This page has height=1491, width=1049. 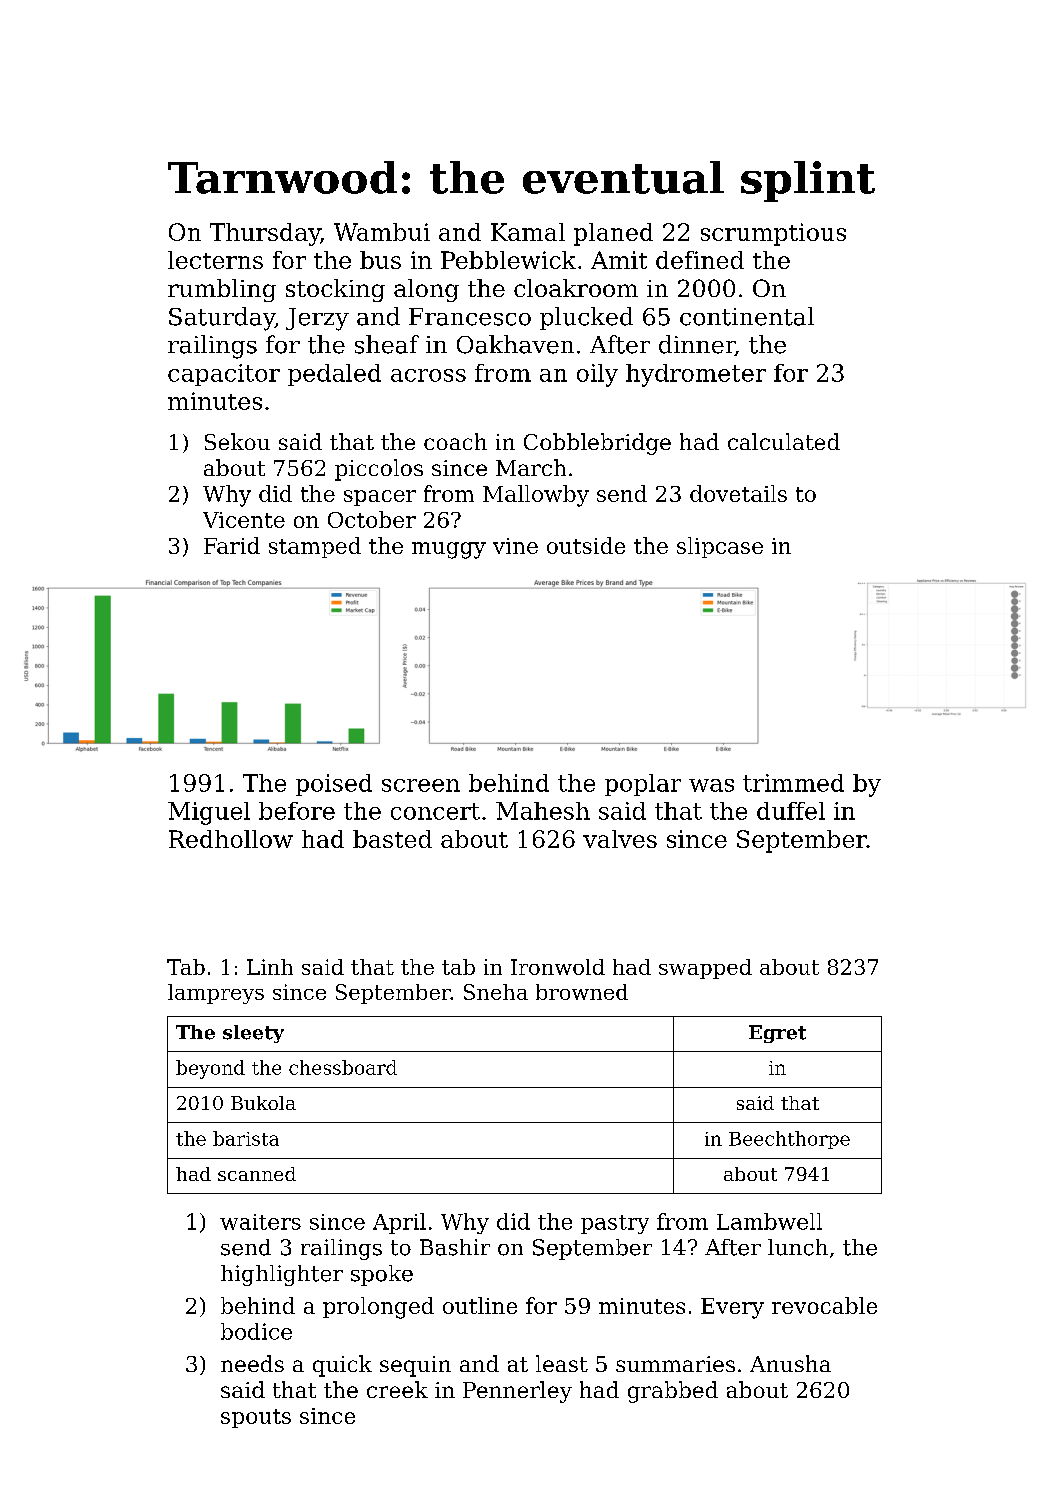 What do you see at coordinates (597, 375) in the page?
I see `oily` at bounding box center [597, 375].
